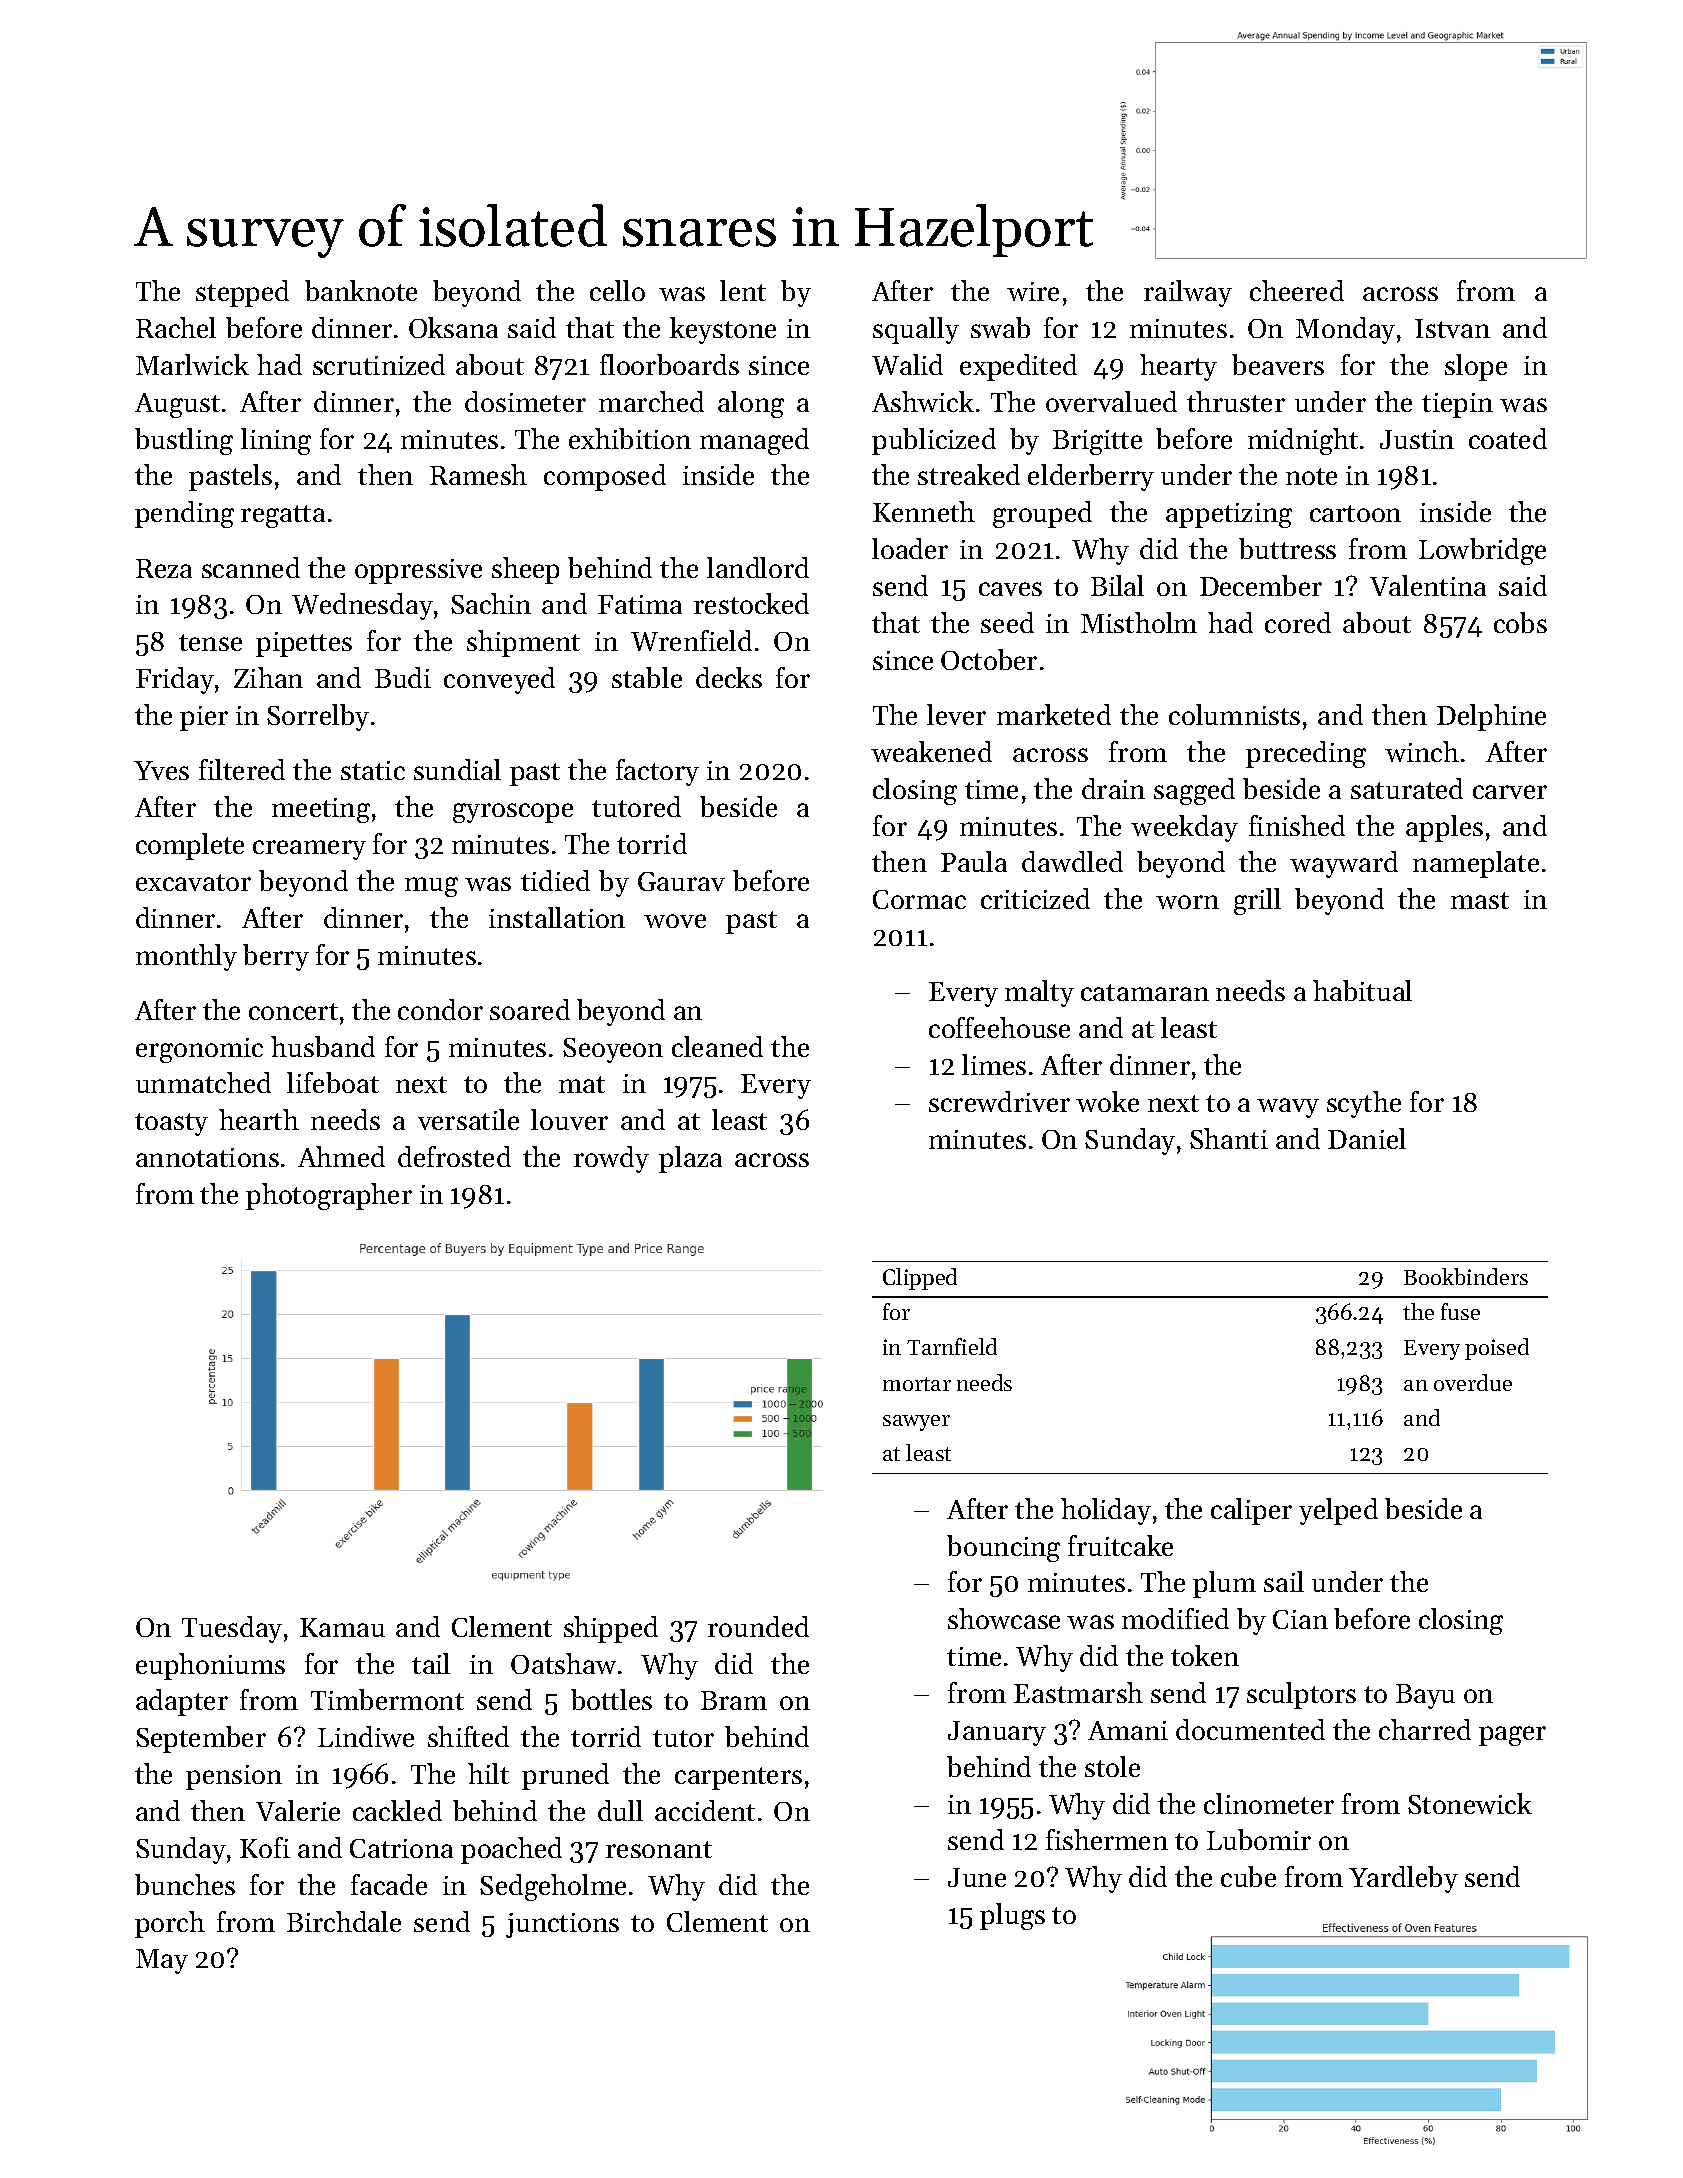 The width and height of the image is (1683, 2178). Describe the element at coordinates (1367, 1138) in the image. I see `Daniel` at that location.
